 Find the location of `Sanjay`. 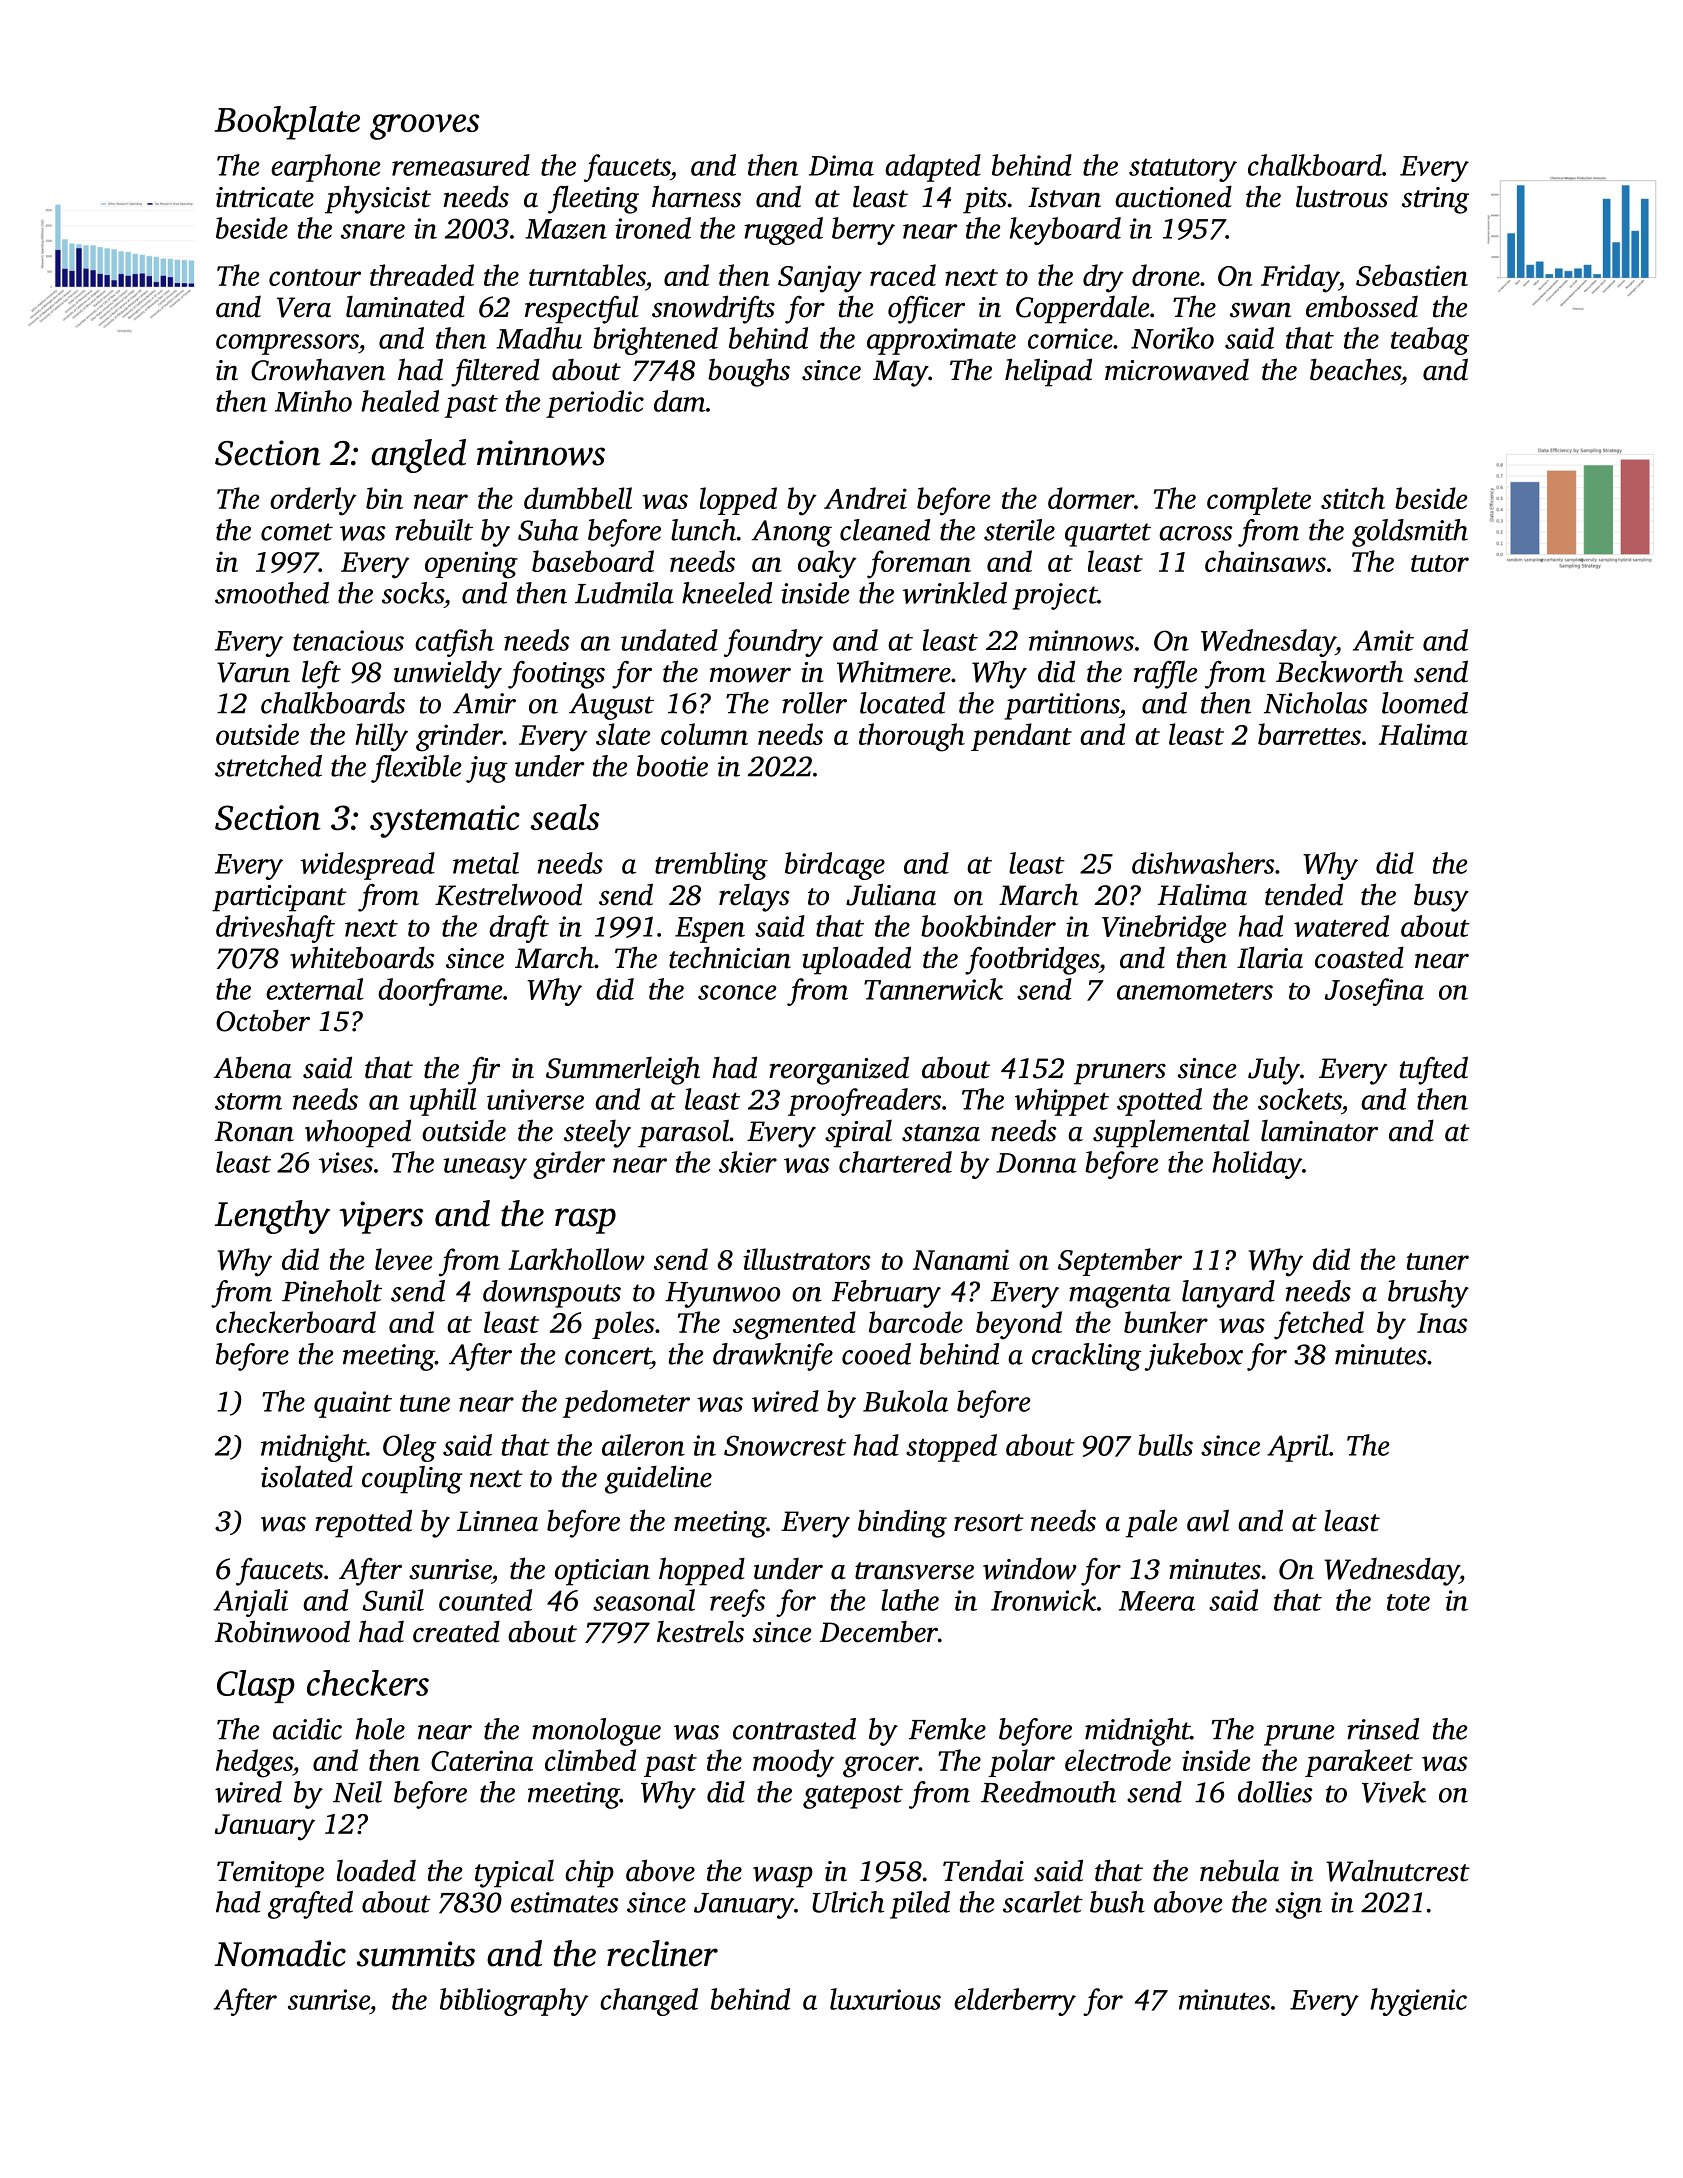

Sanjay is located at coordinates (820, 279).
